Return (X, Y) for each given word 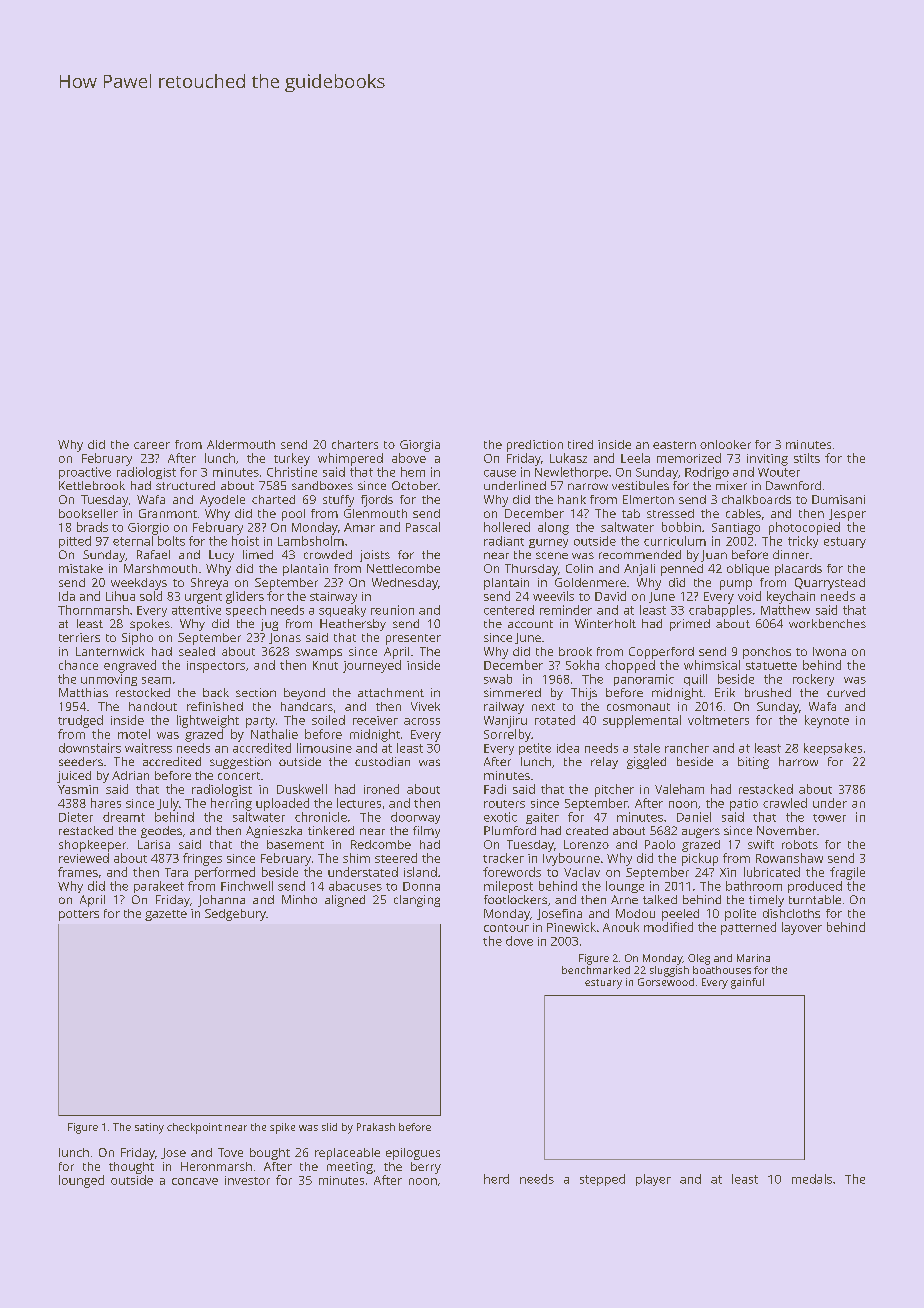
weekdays (139, 584)
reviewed (84, 858)
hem (413, 472)
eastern (674, 445)
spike (282, 1128)
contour (506, 928)
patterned (748, 928)
